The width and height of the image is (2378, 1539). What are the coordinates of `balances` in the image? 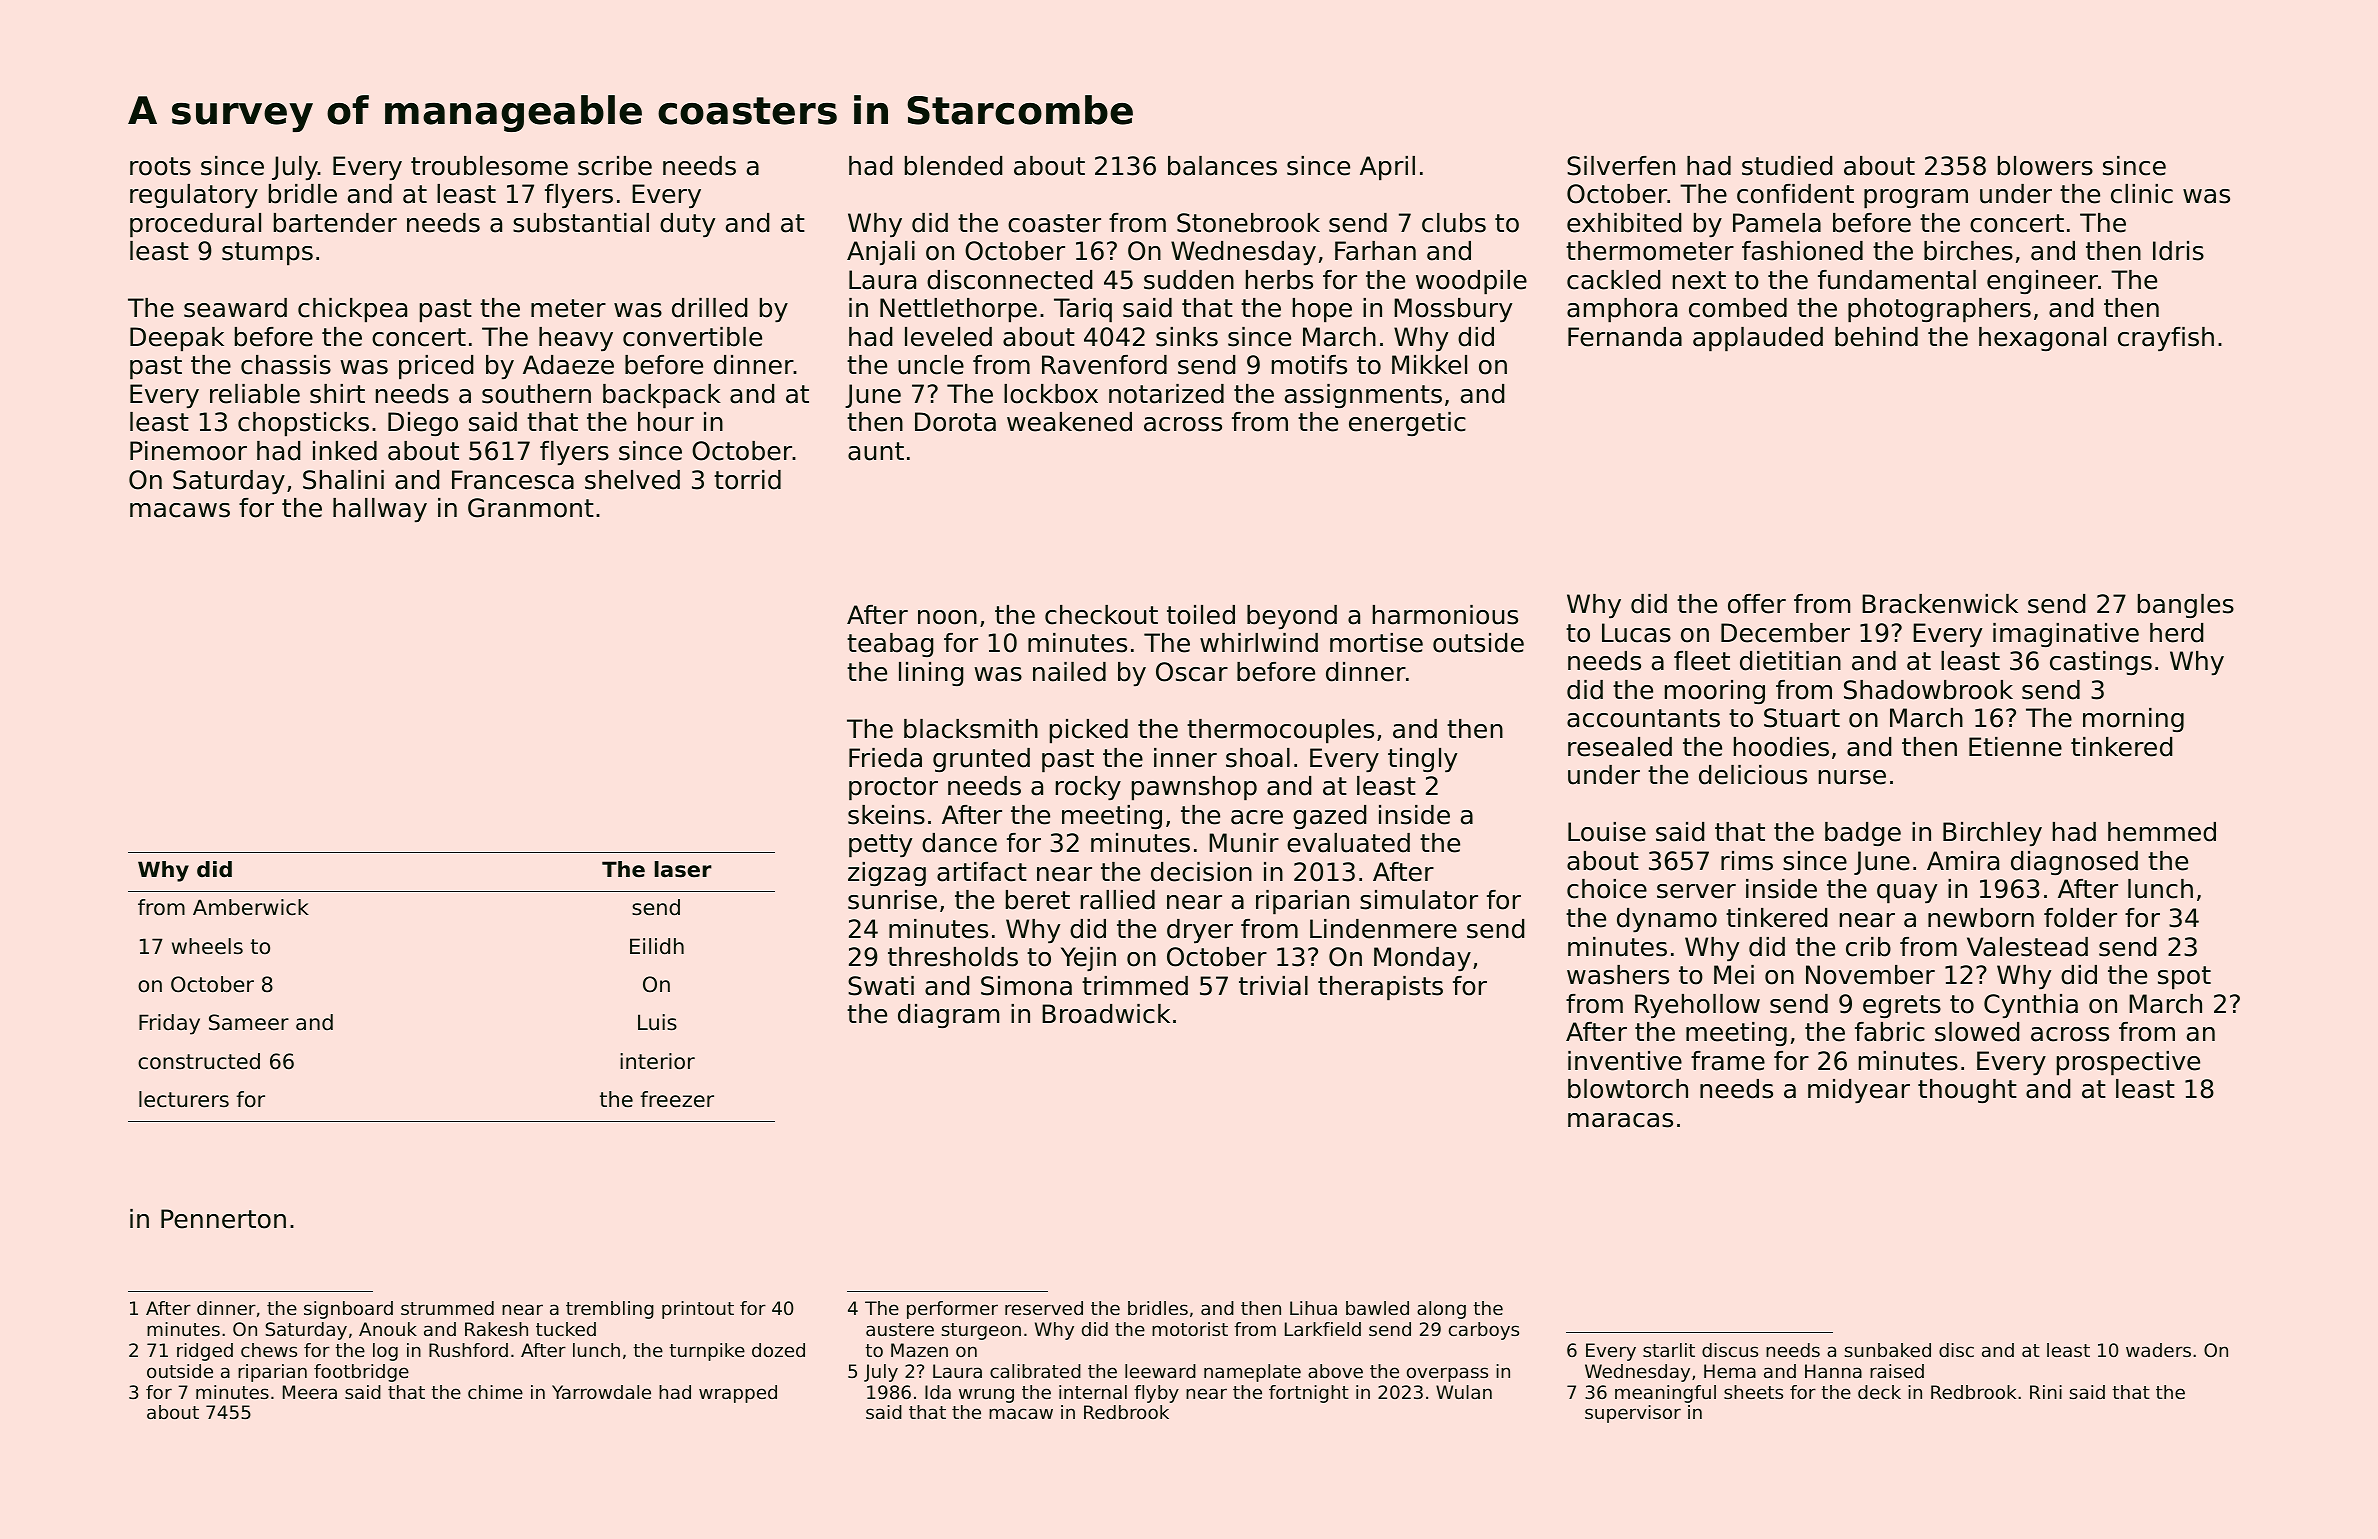 It's located at (1222, 166).
